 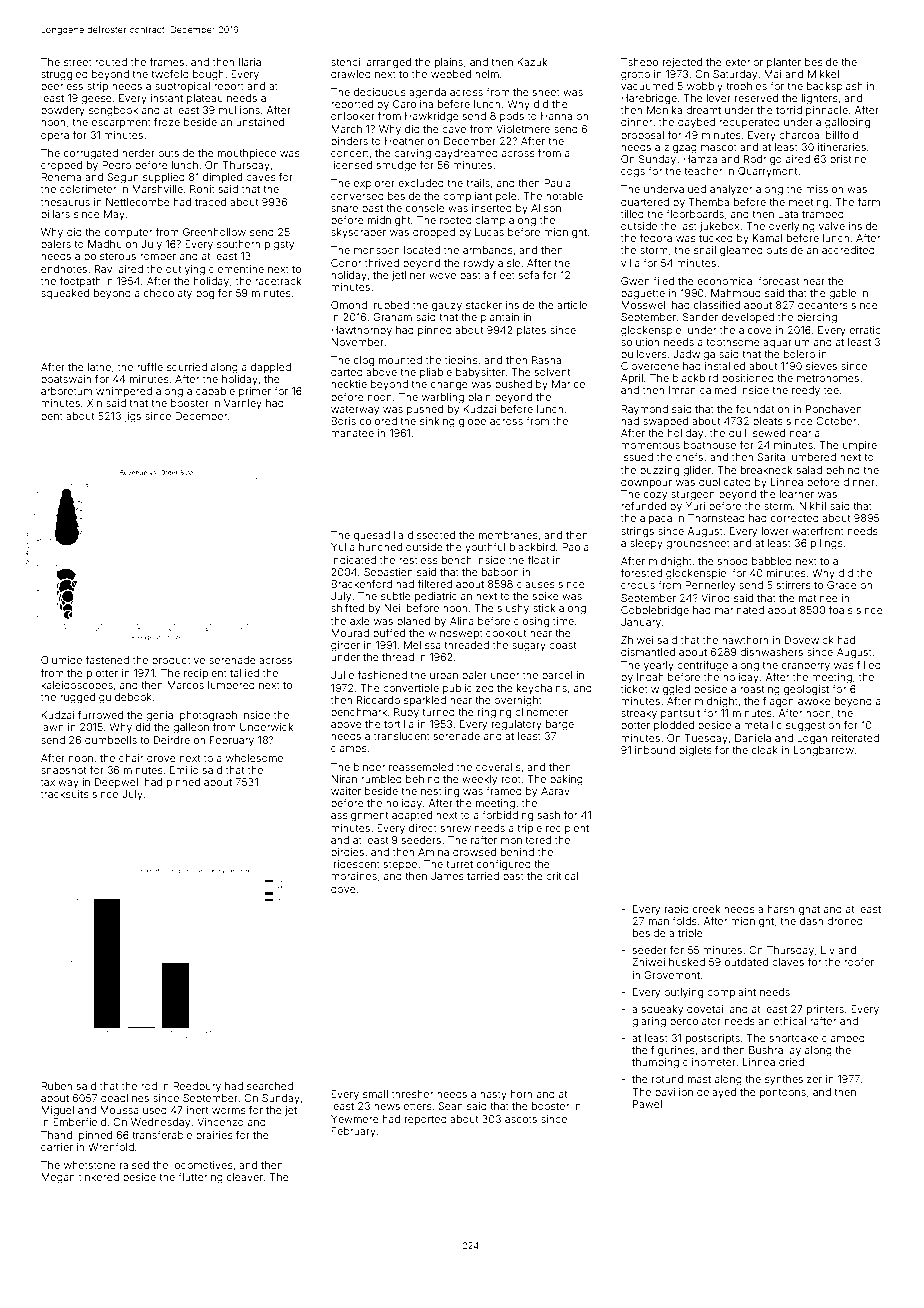 What do you see at coordinates (506, 633) in the document?
I see `cookout` at bounding box center [506, 633].
